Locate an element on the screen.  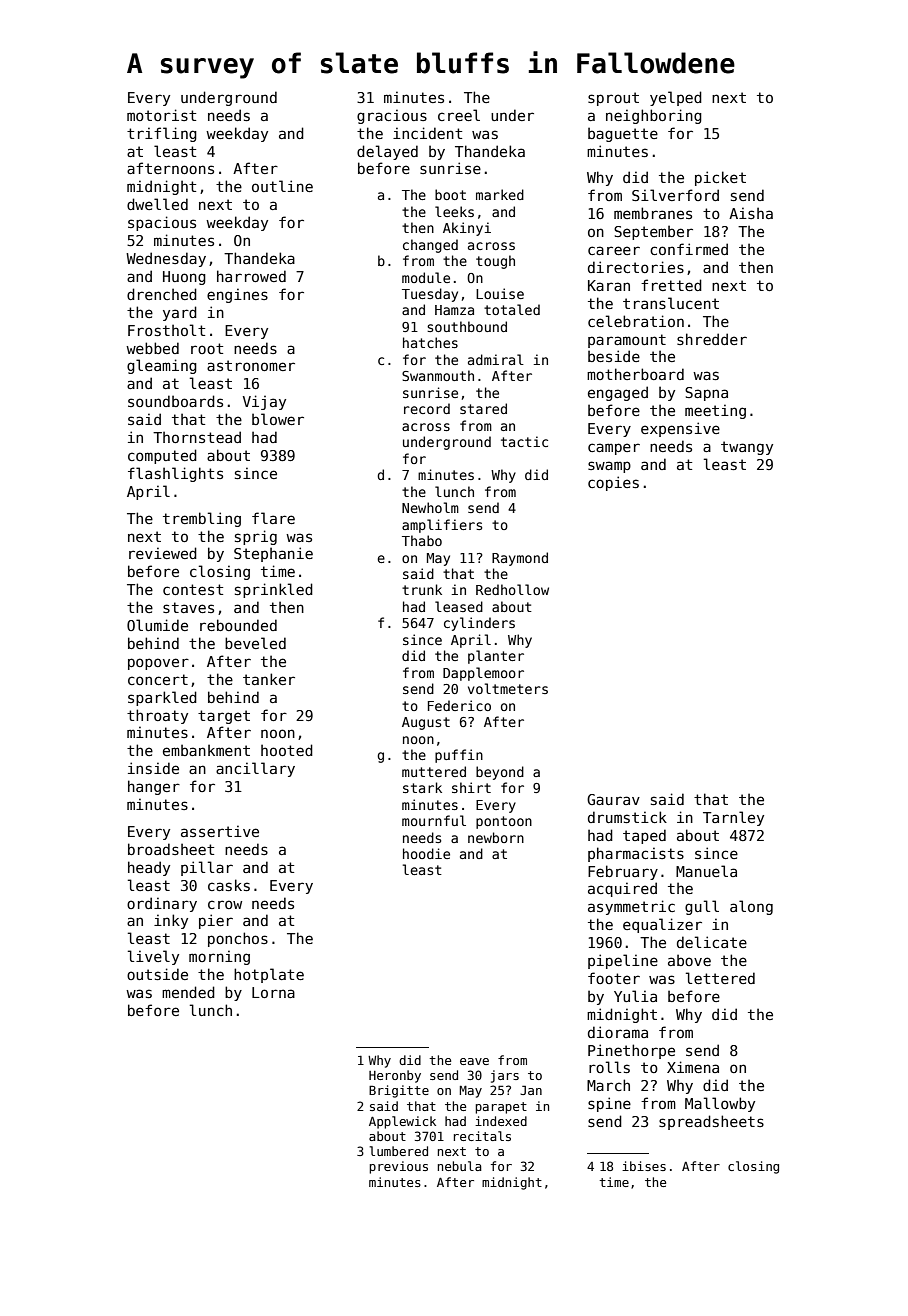
motorist is located at coordinates (161, 115).
